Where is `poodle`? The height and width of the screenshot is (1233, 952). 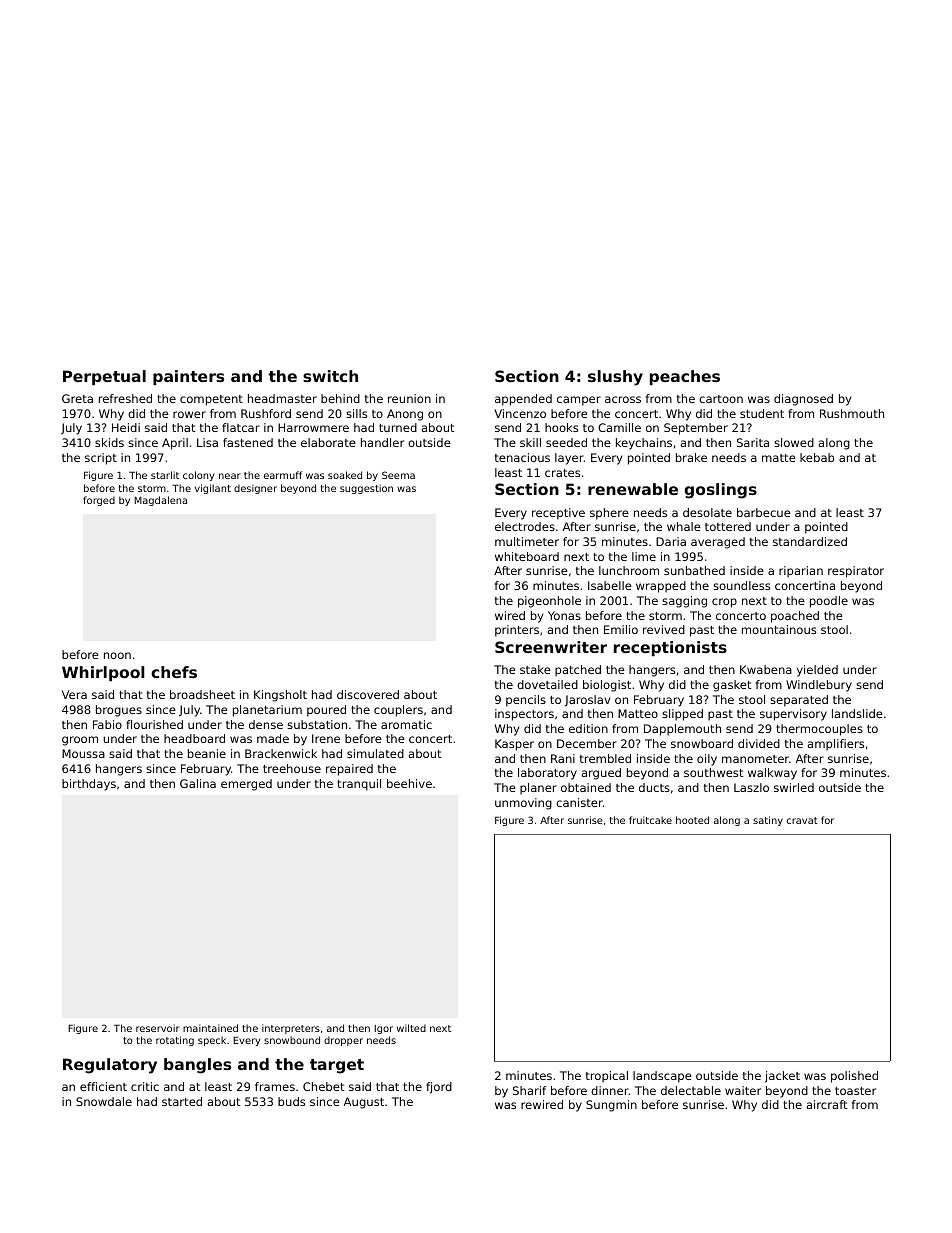 poodle is located at coordinates (829, 602).
